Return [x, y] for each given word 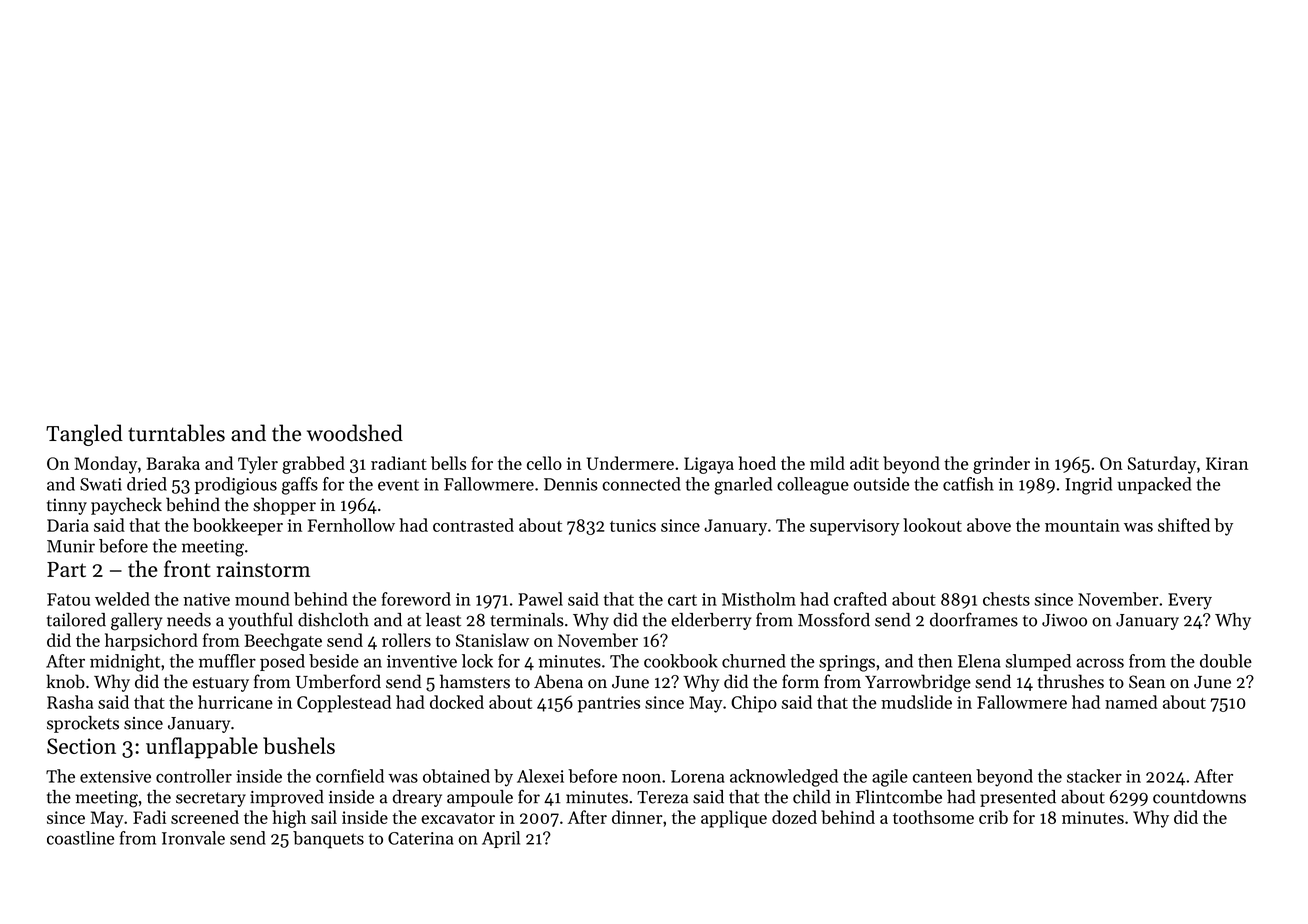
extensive [115, 776]
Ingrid [1088, 486]
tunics [633, 525]
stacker [1094, 776]
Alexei [540, 776]
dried [147, 484]
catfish [968, 484]
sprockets [83, 724]
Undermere [630, 463]
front [187, 568]
